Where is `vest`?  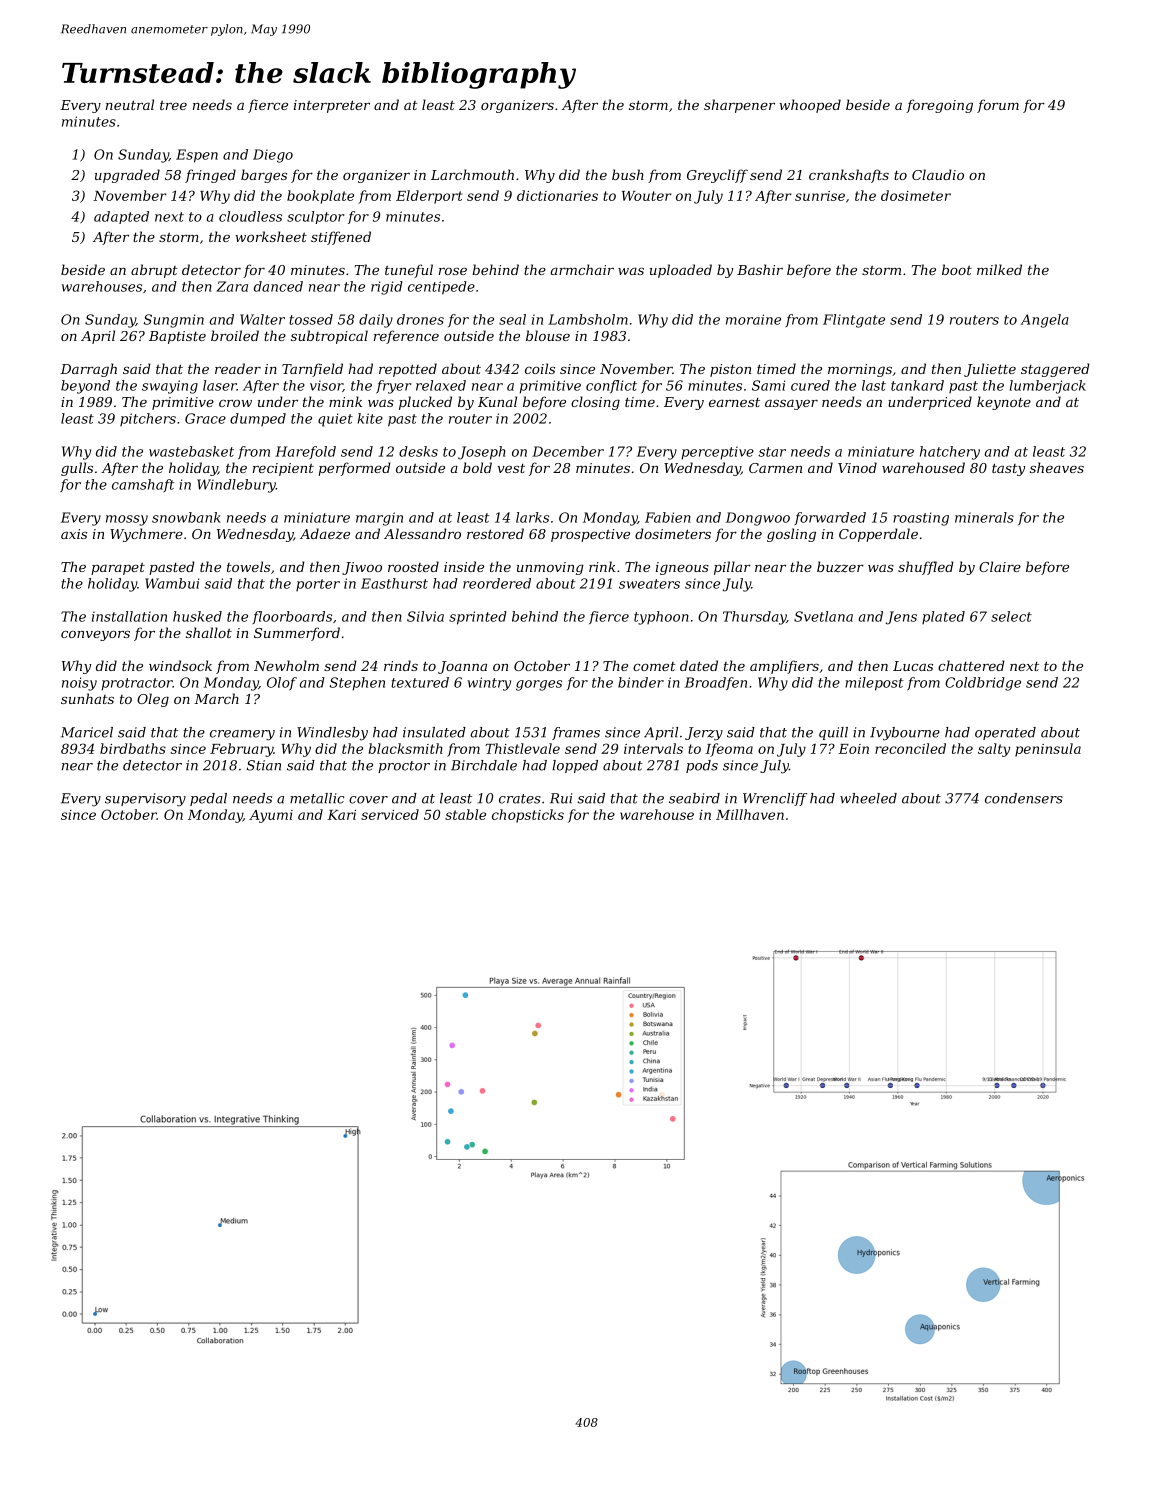
vest is located at coordinates (511, 468).
